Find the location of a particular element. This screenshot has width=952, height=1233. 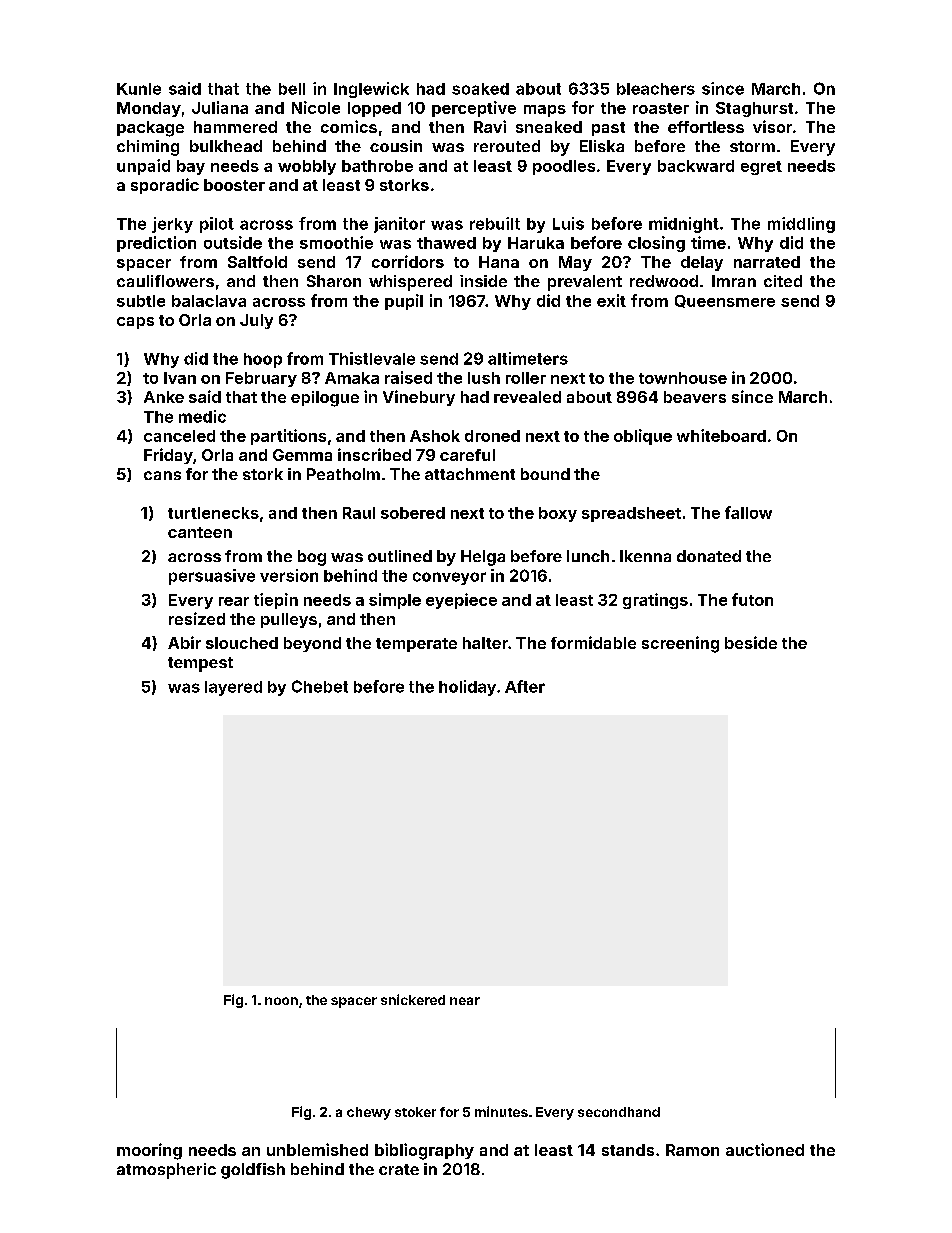

holiday is located at coordinates (467, 688).
